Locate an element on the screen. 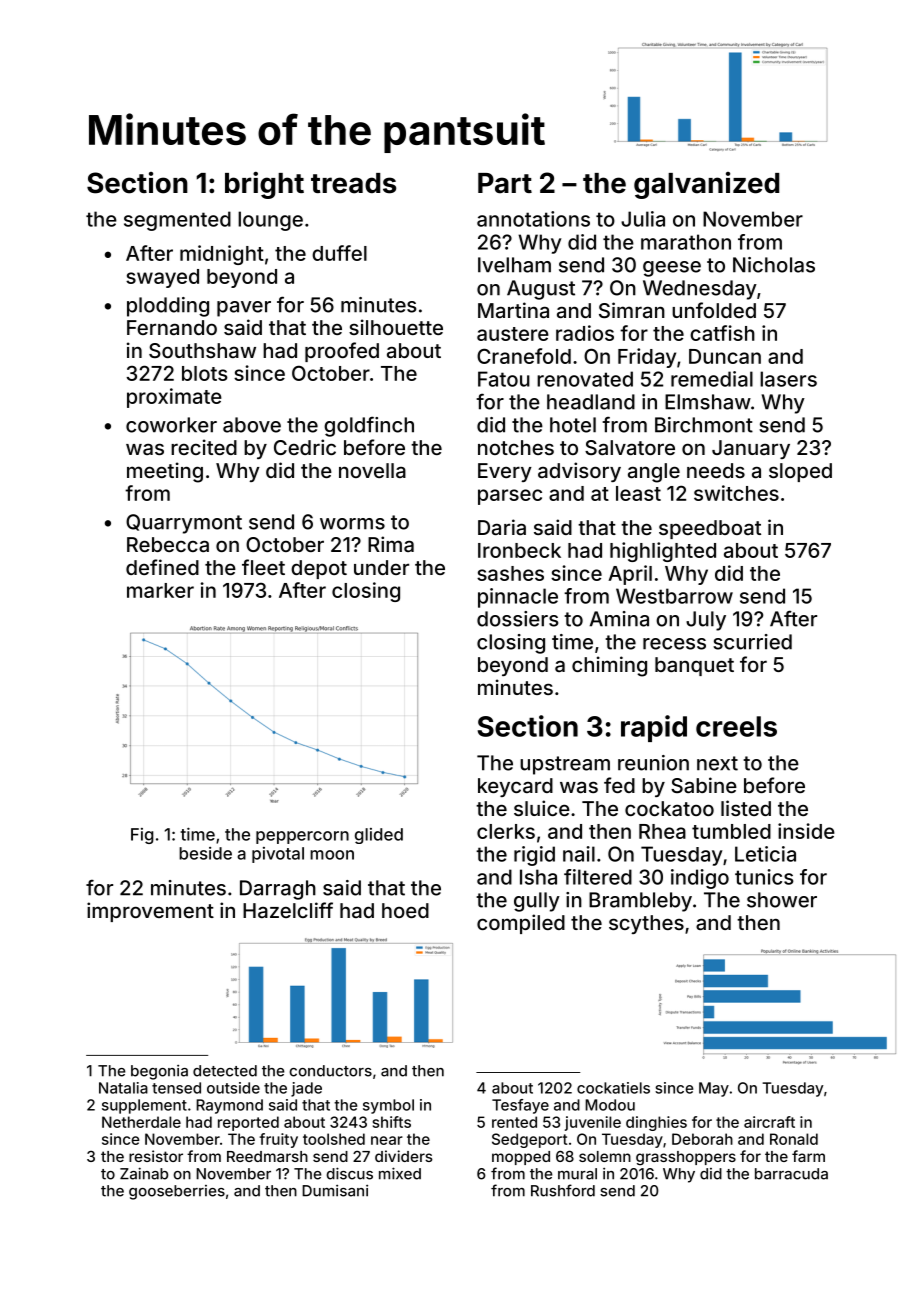 The image size is (924, 1314). Part is located at coordinates (505, 183).
